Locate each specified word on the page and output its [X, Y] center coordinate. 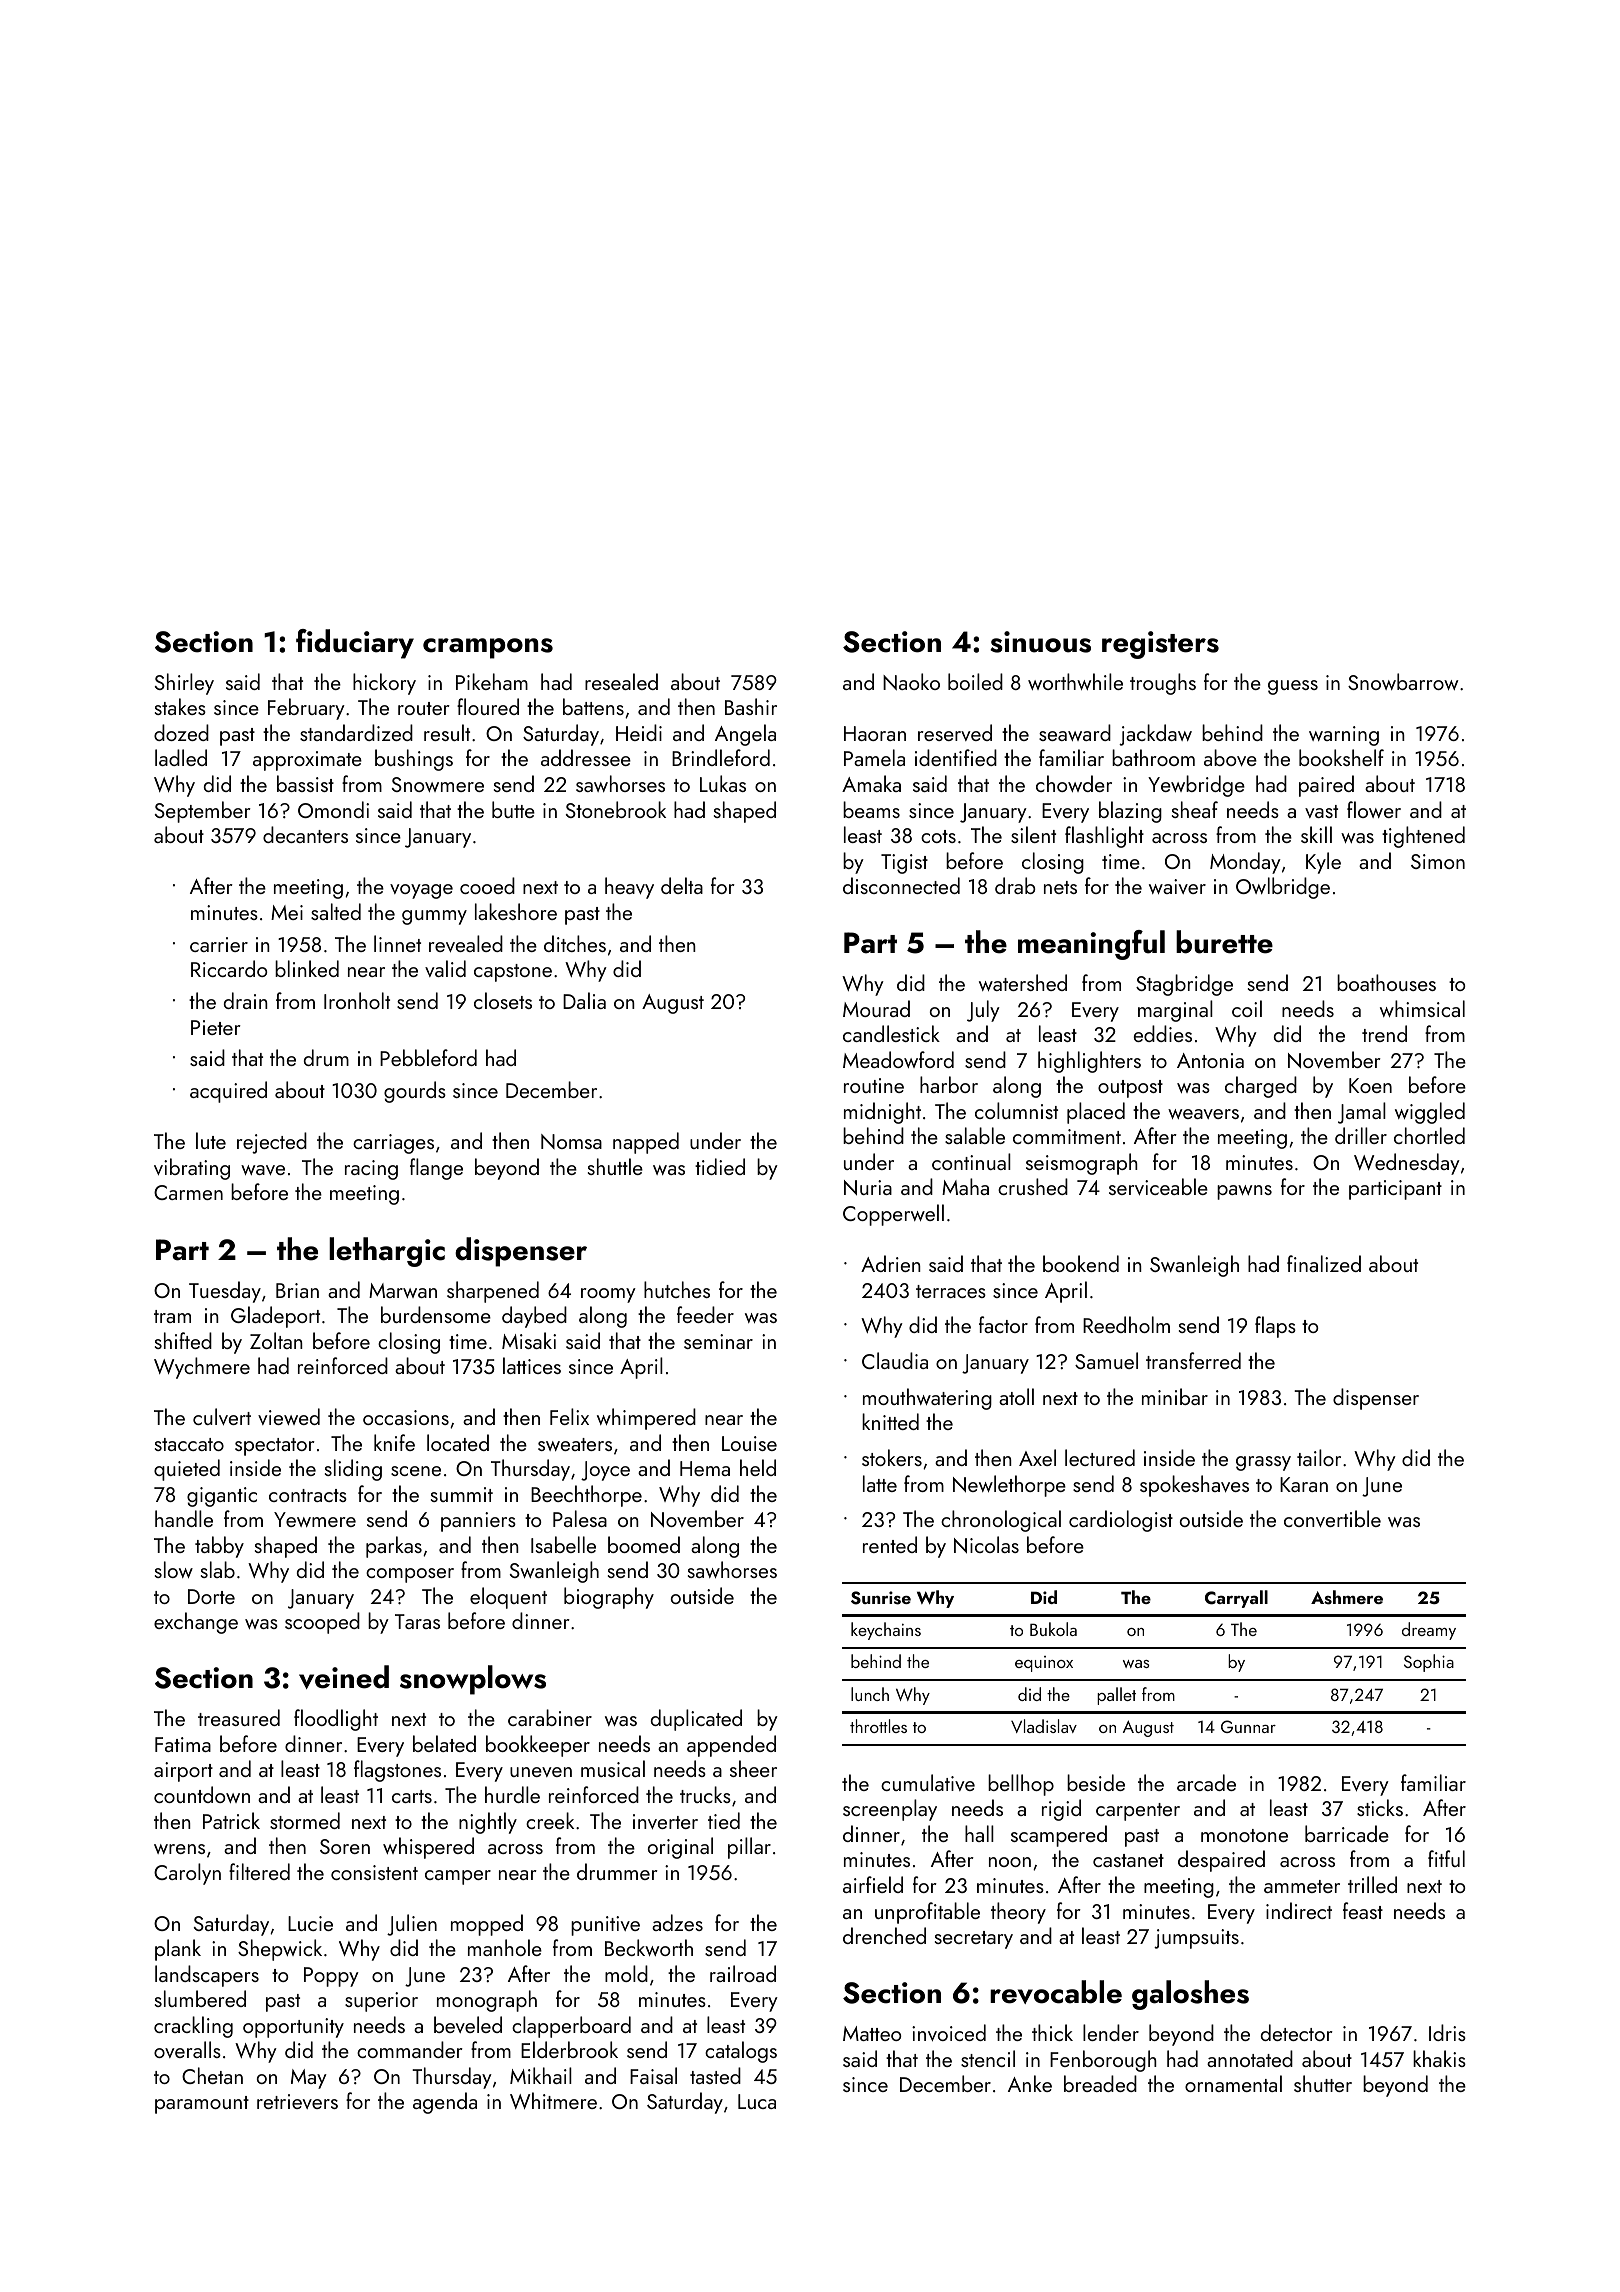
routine [874, 1085]
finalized [1324, 1263]
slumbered [200, 1998]
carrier [219, 944]
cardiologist [1121, 1521]
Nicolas [986, 1545]
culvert [222, 1416]
